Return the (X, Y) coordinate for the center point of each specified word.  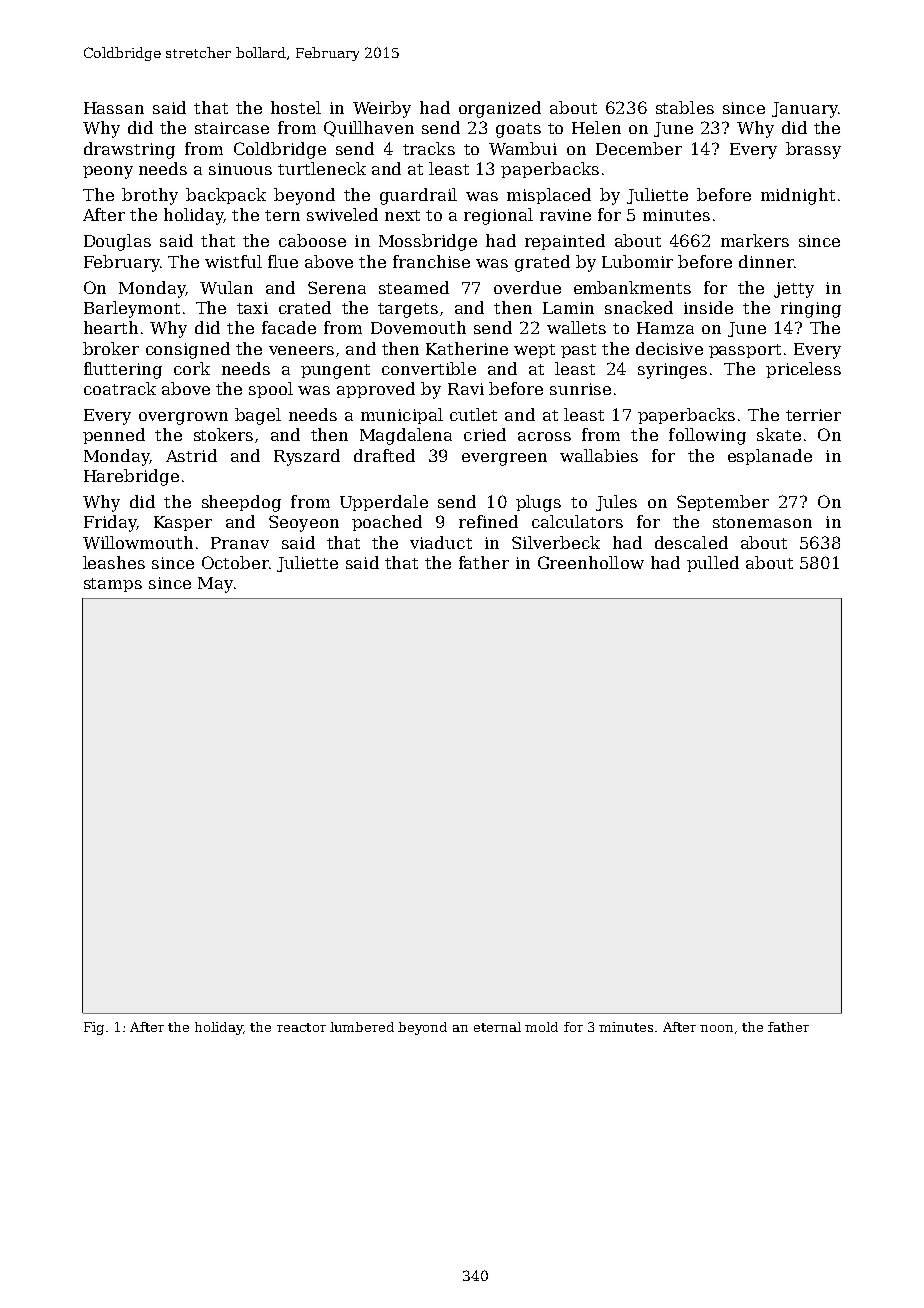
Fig (94, 1028)
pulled (713, 564)
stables (685, 107)
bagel (258, 416)
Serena (337, 287)
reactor (301, 1027)
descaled (691, 542)
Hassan (114, 108)
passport (745, 351)
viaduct (441, 542)
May (215, 585)
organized (500, 109)
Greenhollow (591, 562)
